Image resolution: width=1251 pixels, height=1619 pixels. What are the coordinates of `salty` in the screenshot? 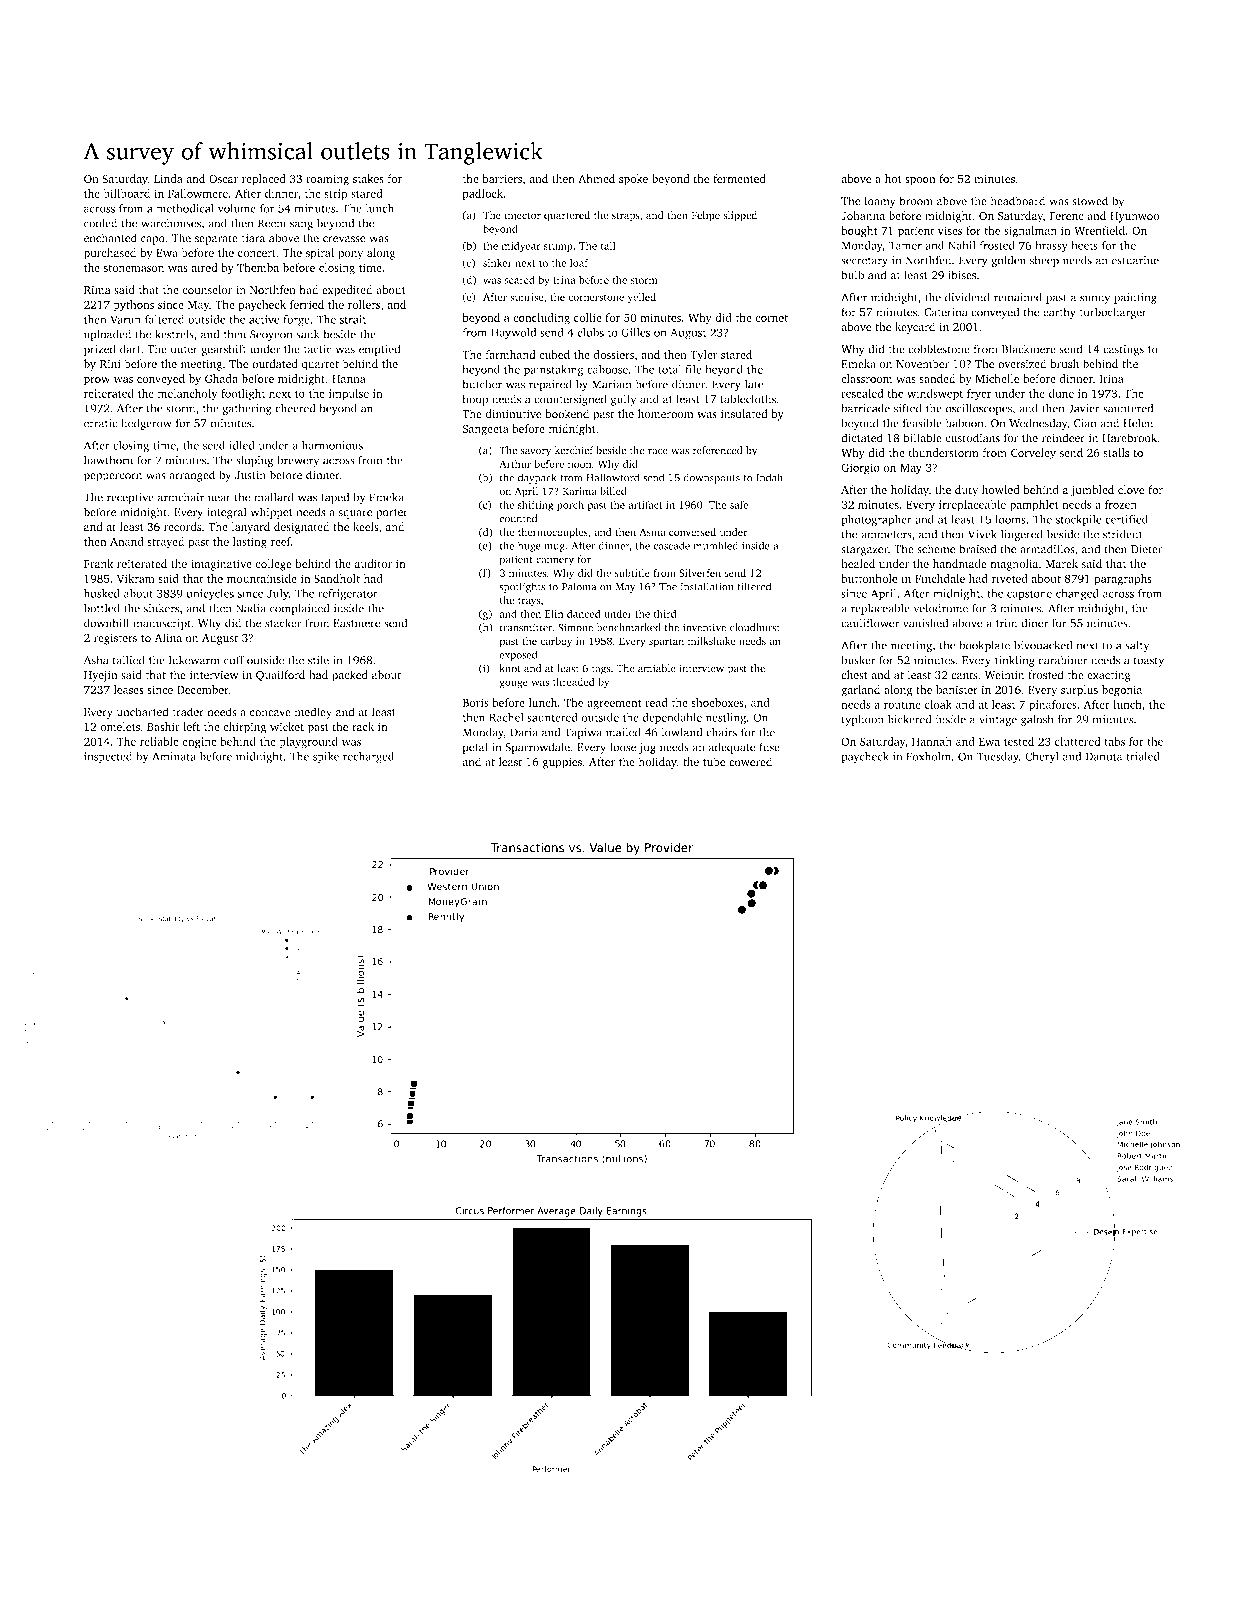 It's located at (1137, 646).
